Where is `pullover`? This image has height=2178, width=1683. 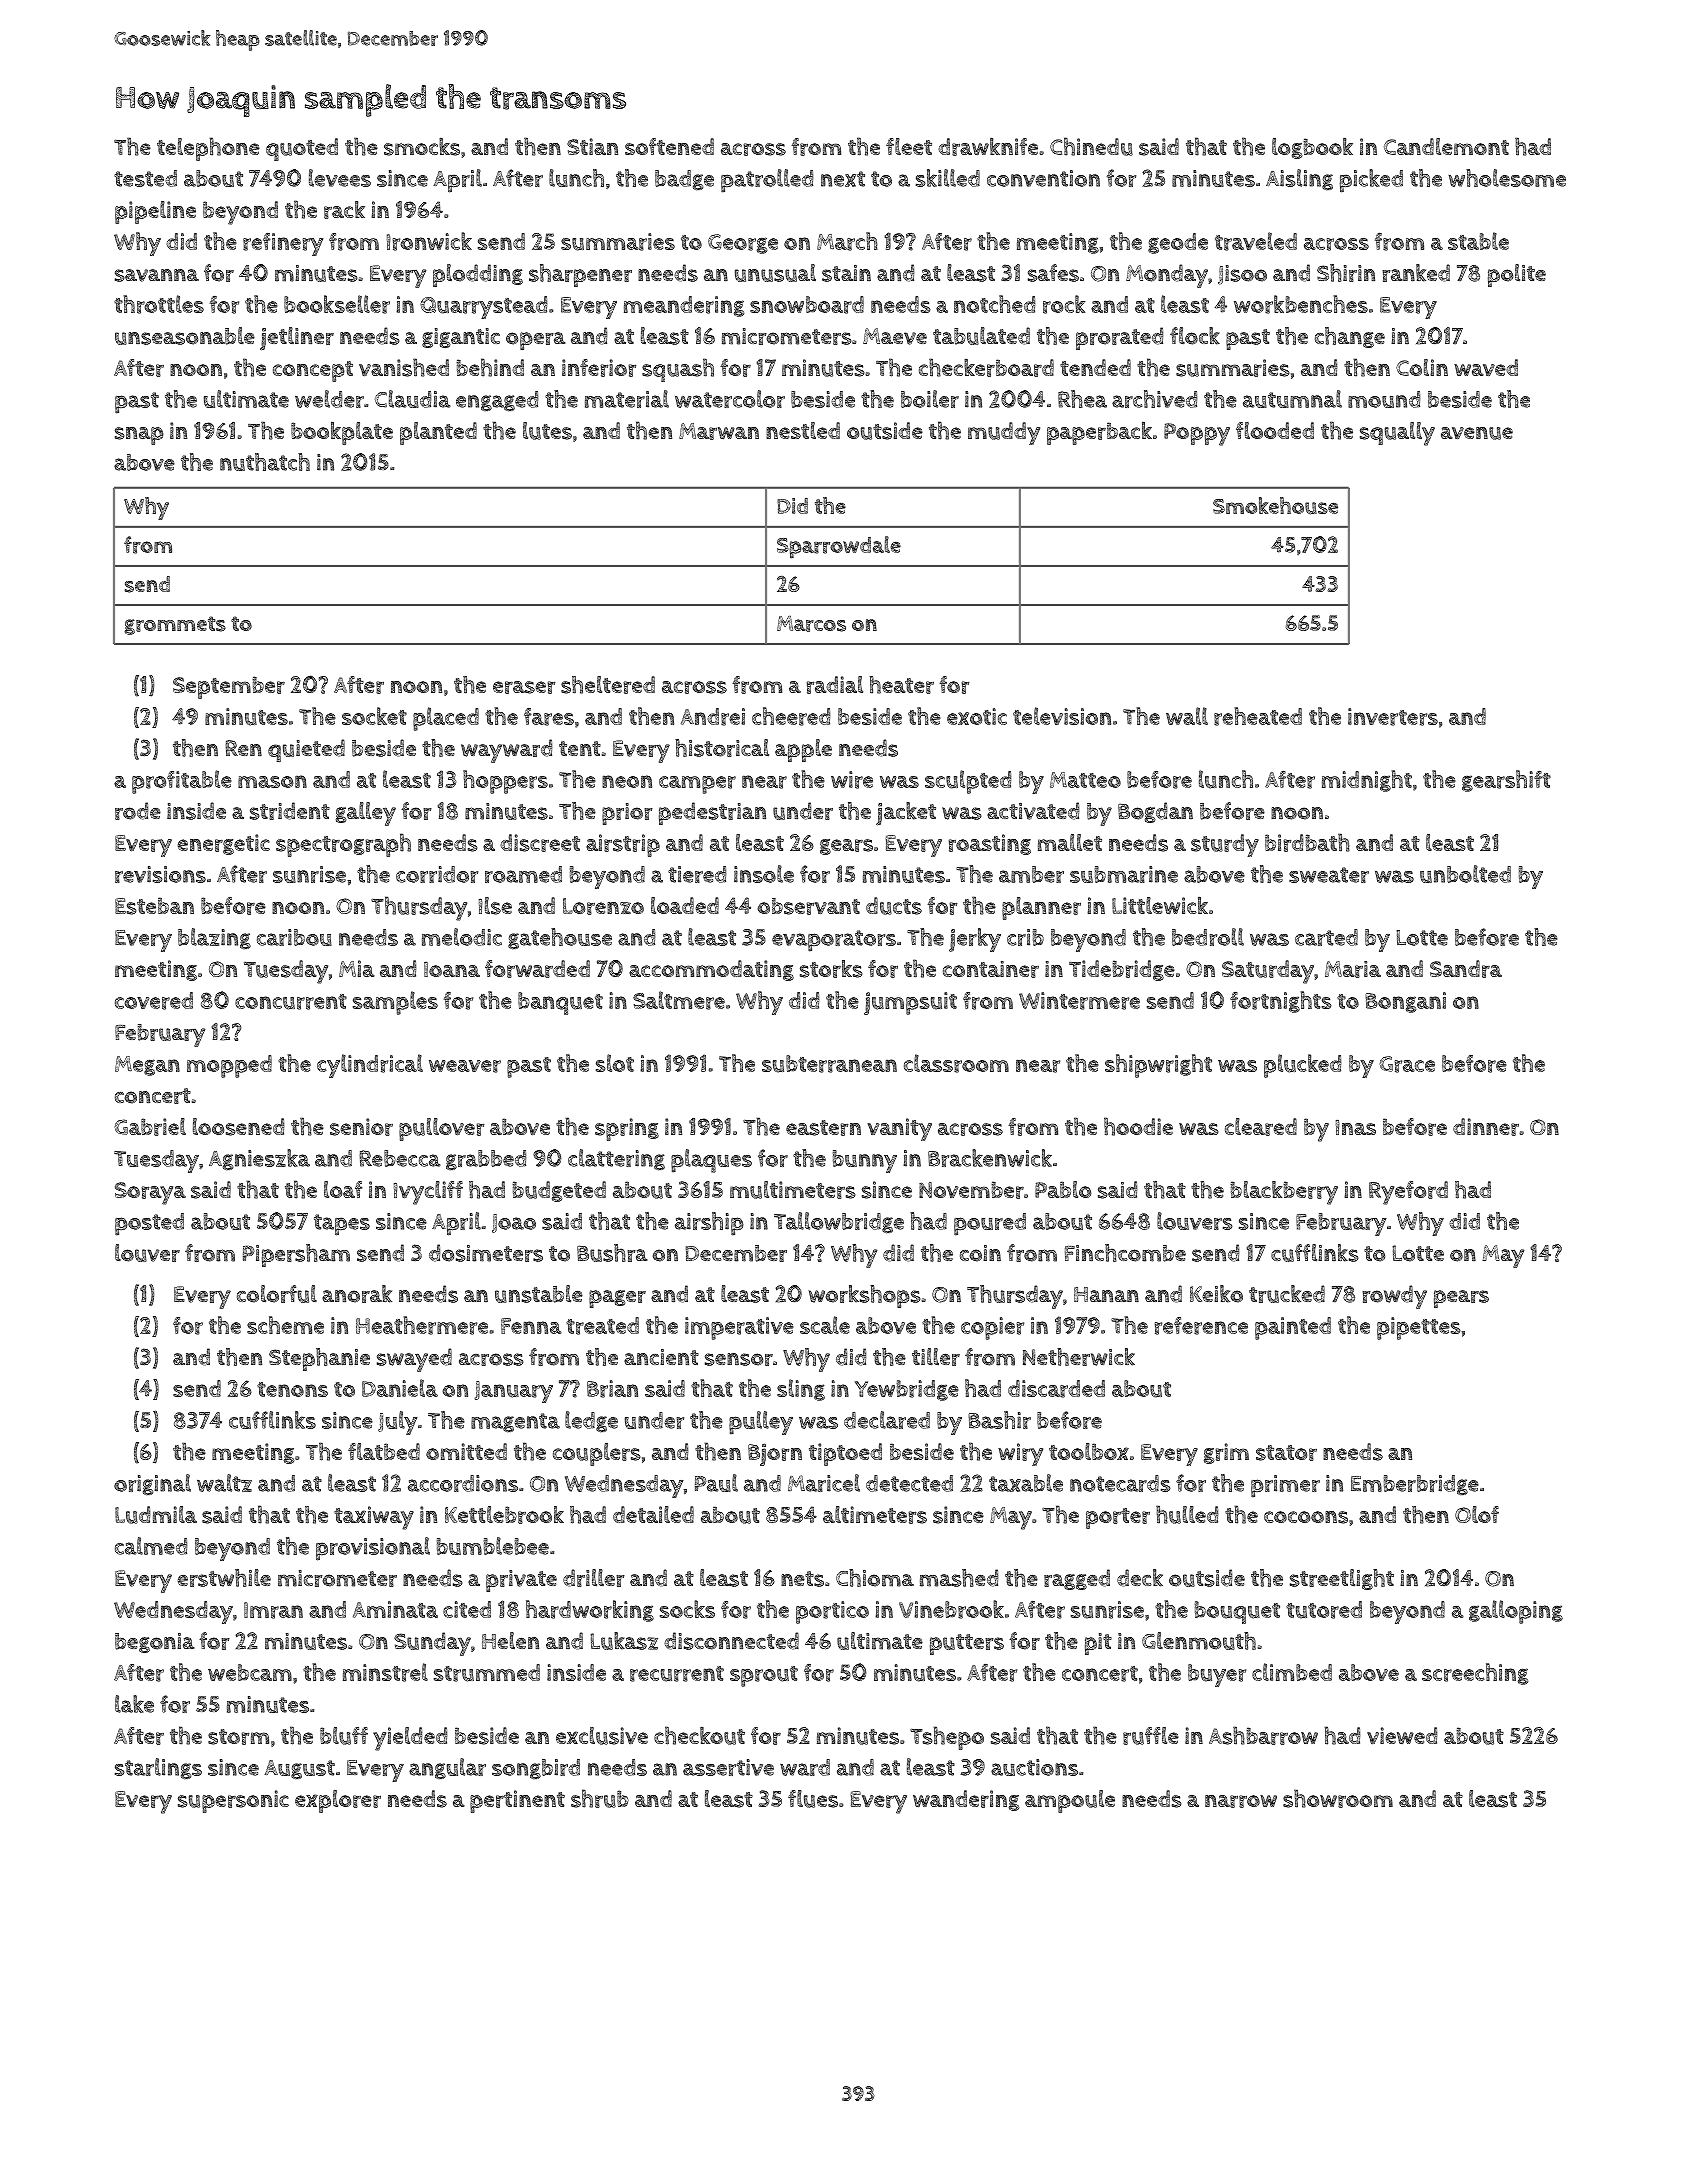 pullover is located at coordinates (441, 1129).
